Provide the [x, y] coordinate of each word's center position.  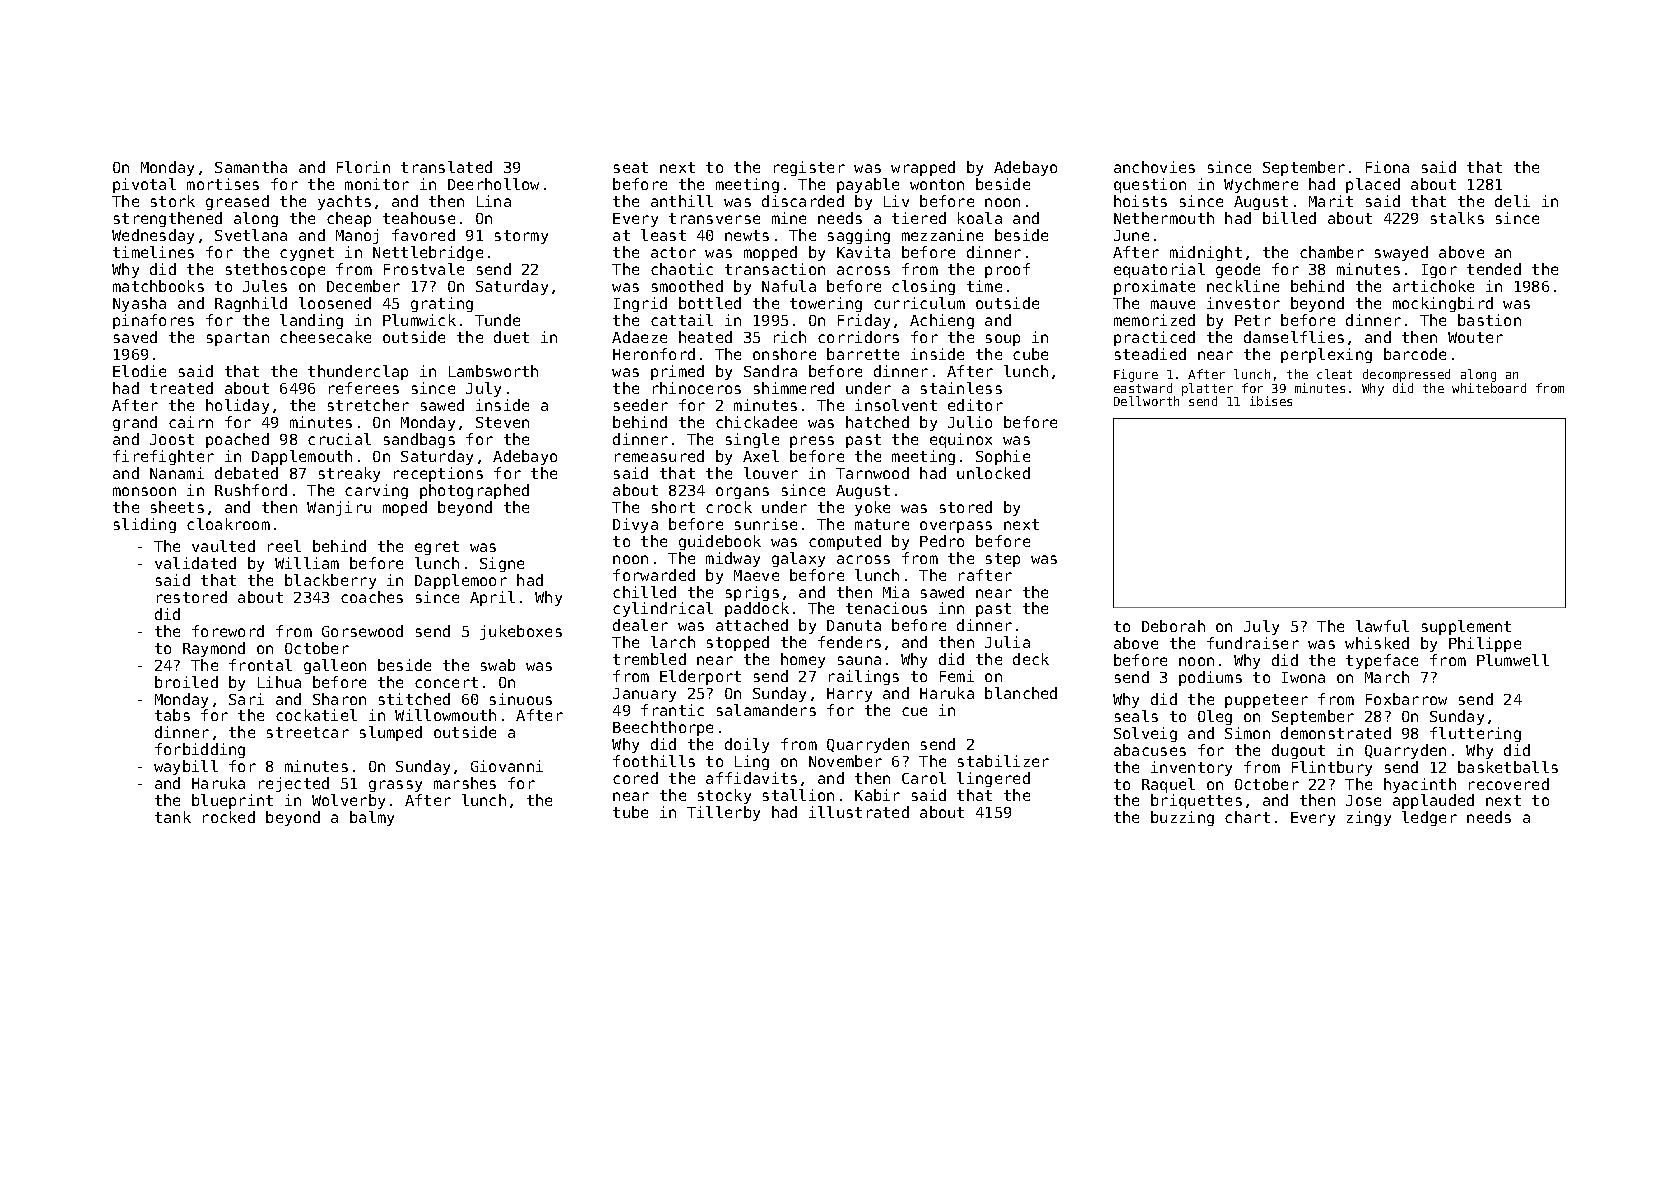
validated [195, 563]
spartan [238, 339]
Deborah [1173, 626]
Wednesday [153, 236]
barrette [863, 354]
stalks [1457, 218]
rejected [294, 784]
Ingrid [640, 304]
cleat [1334, 374]
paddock [757, 609]
